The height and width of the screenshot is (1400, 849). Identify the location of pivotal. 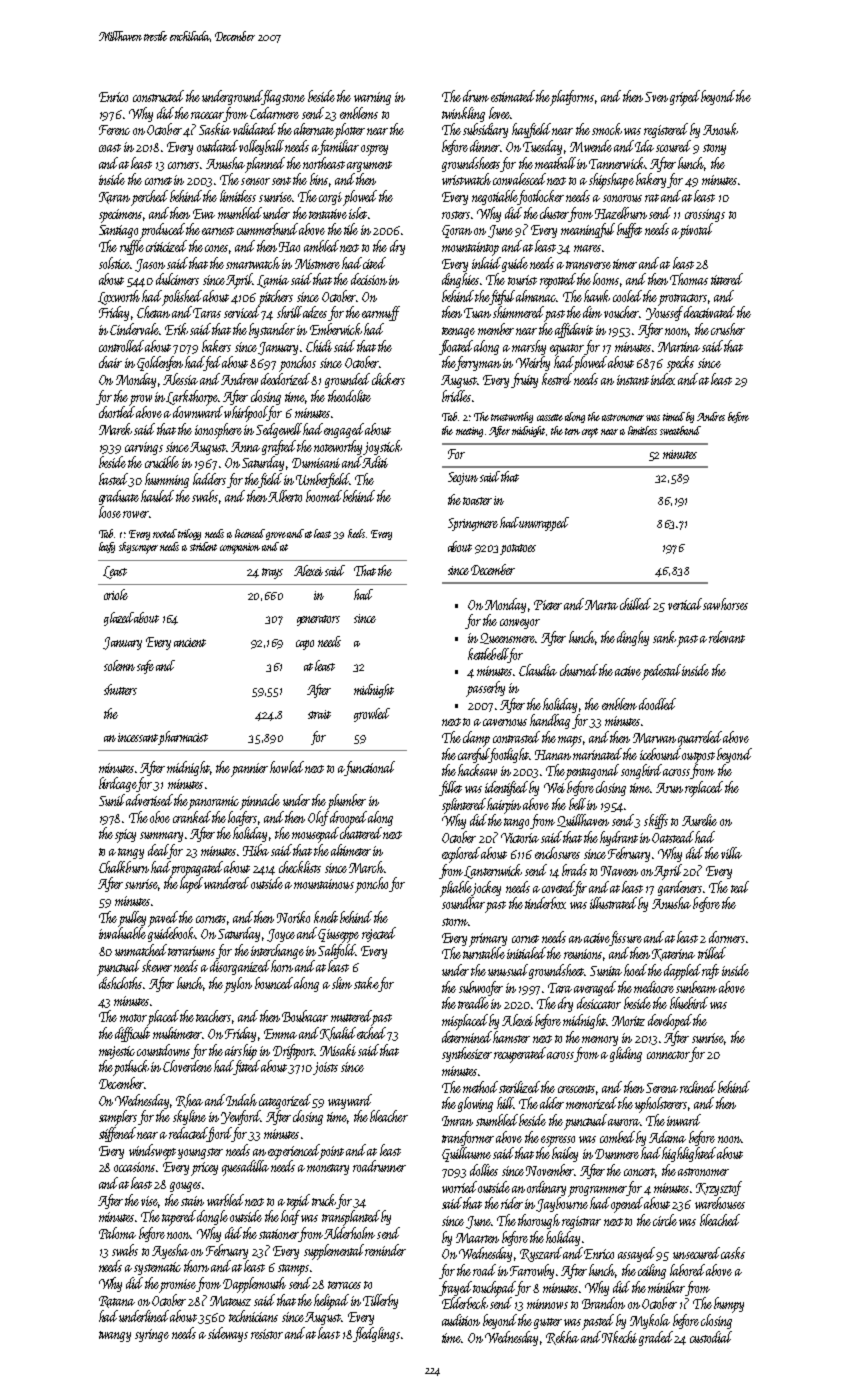
(696, 231).
